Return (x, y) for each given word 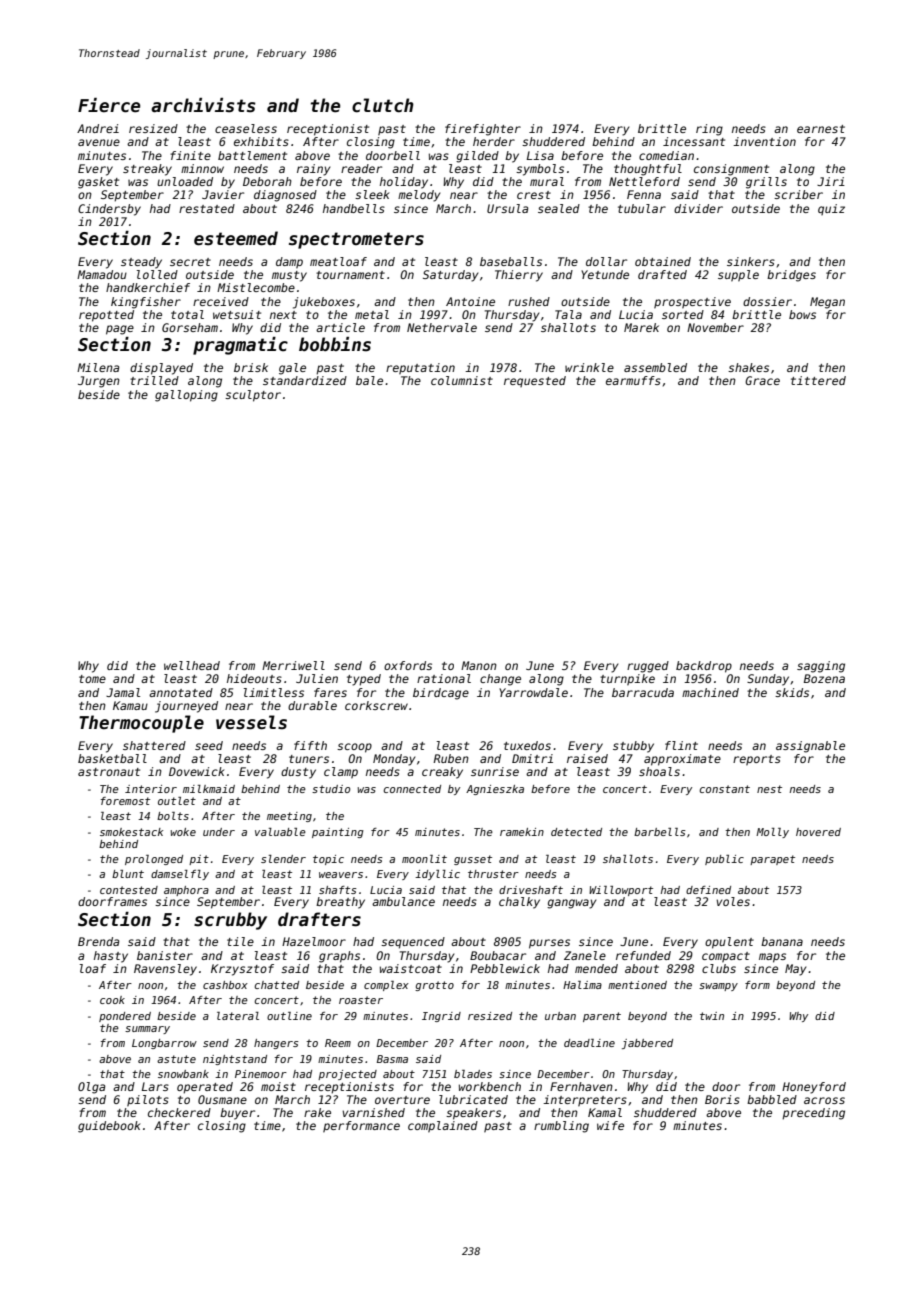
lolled (157, 274)
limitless (274, 692)
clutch (383, 105)
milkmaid (209, 789)
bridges (791, 276)
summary (147, 1030)
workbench (490, 1086)
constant (724, 789)
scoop (354, 748)
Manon (479, 665)
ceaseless (246, 128)
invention (764, 141)
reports (757, 760)
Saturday (450, 276)
